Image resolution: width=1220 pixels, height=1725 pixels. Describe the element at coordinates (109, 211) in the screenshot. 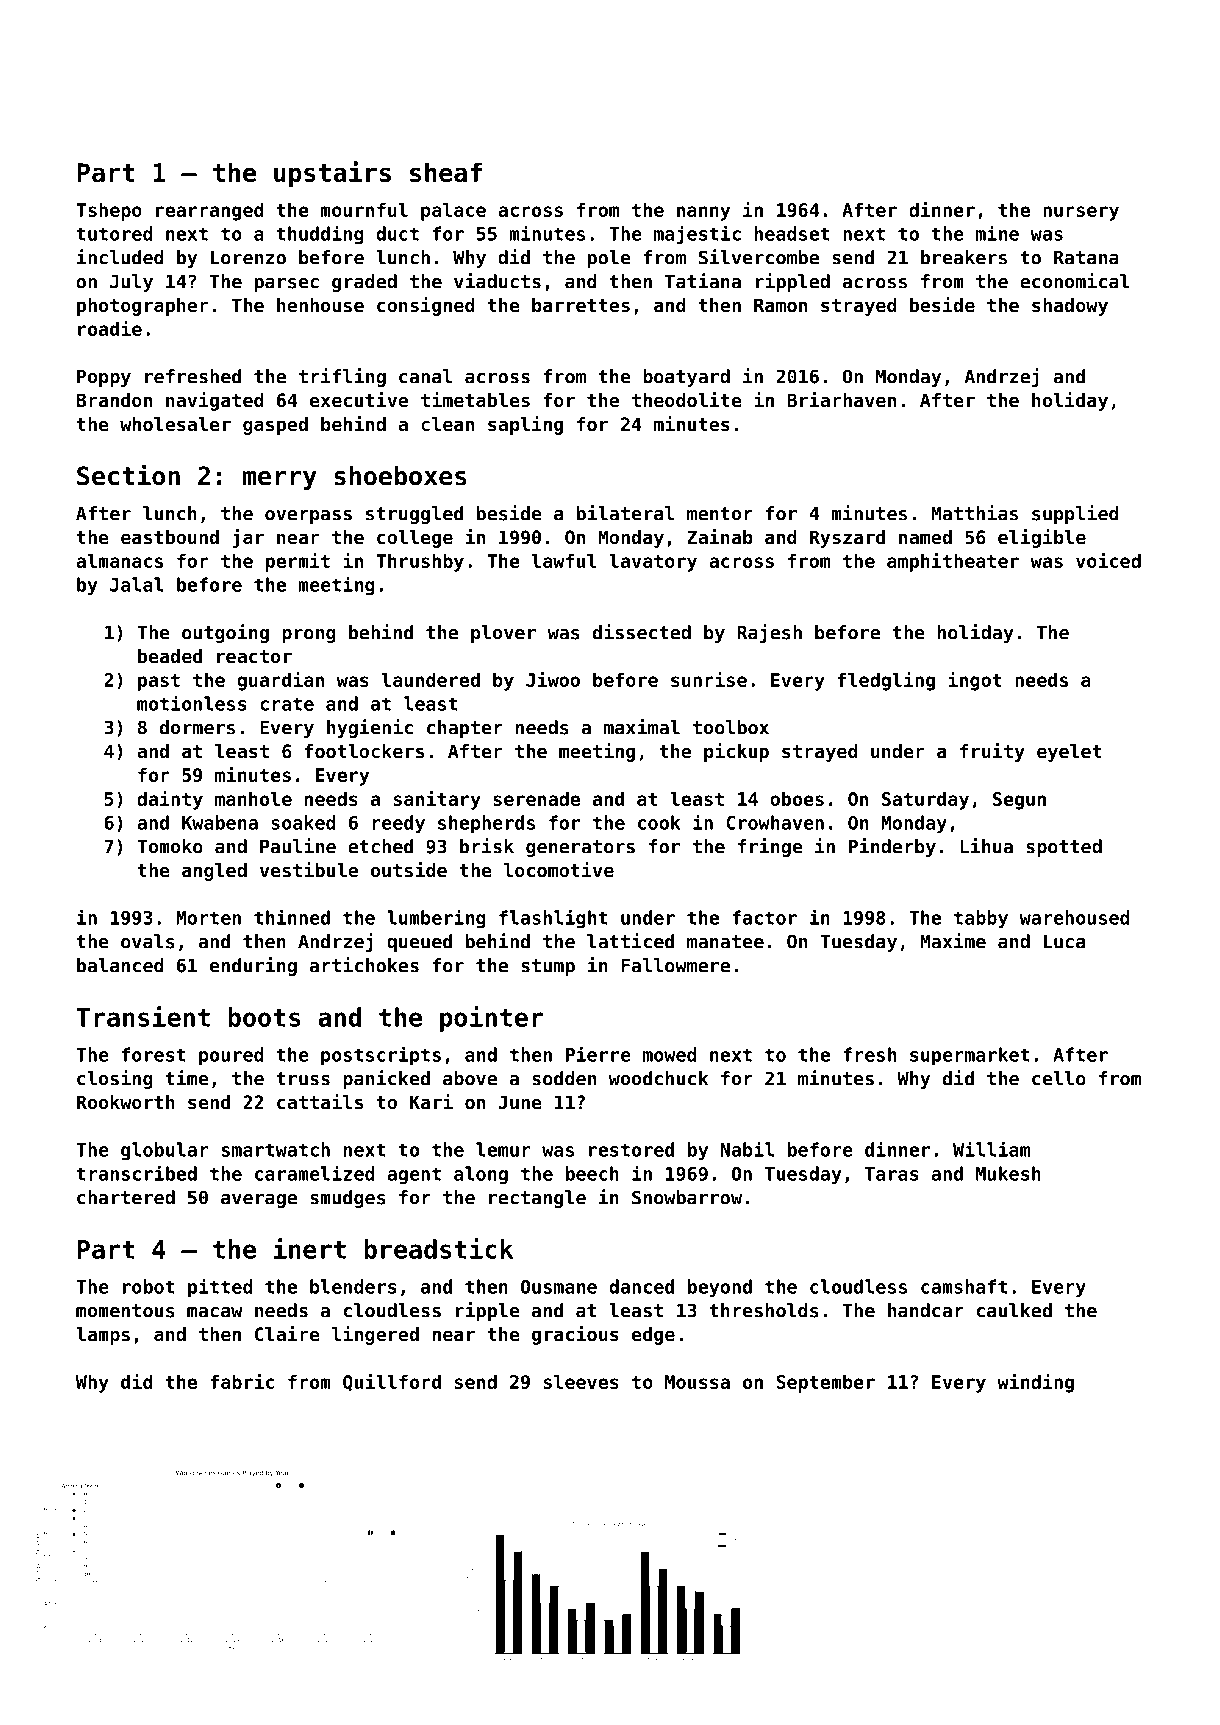

I see `Tshepo` at that location.
